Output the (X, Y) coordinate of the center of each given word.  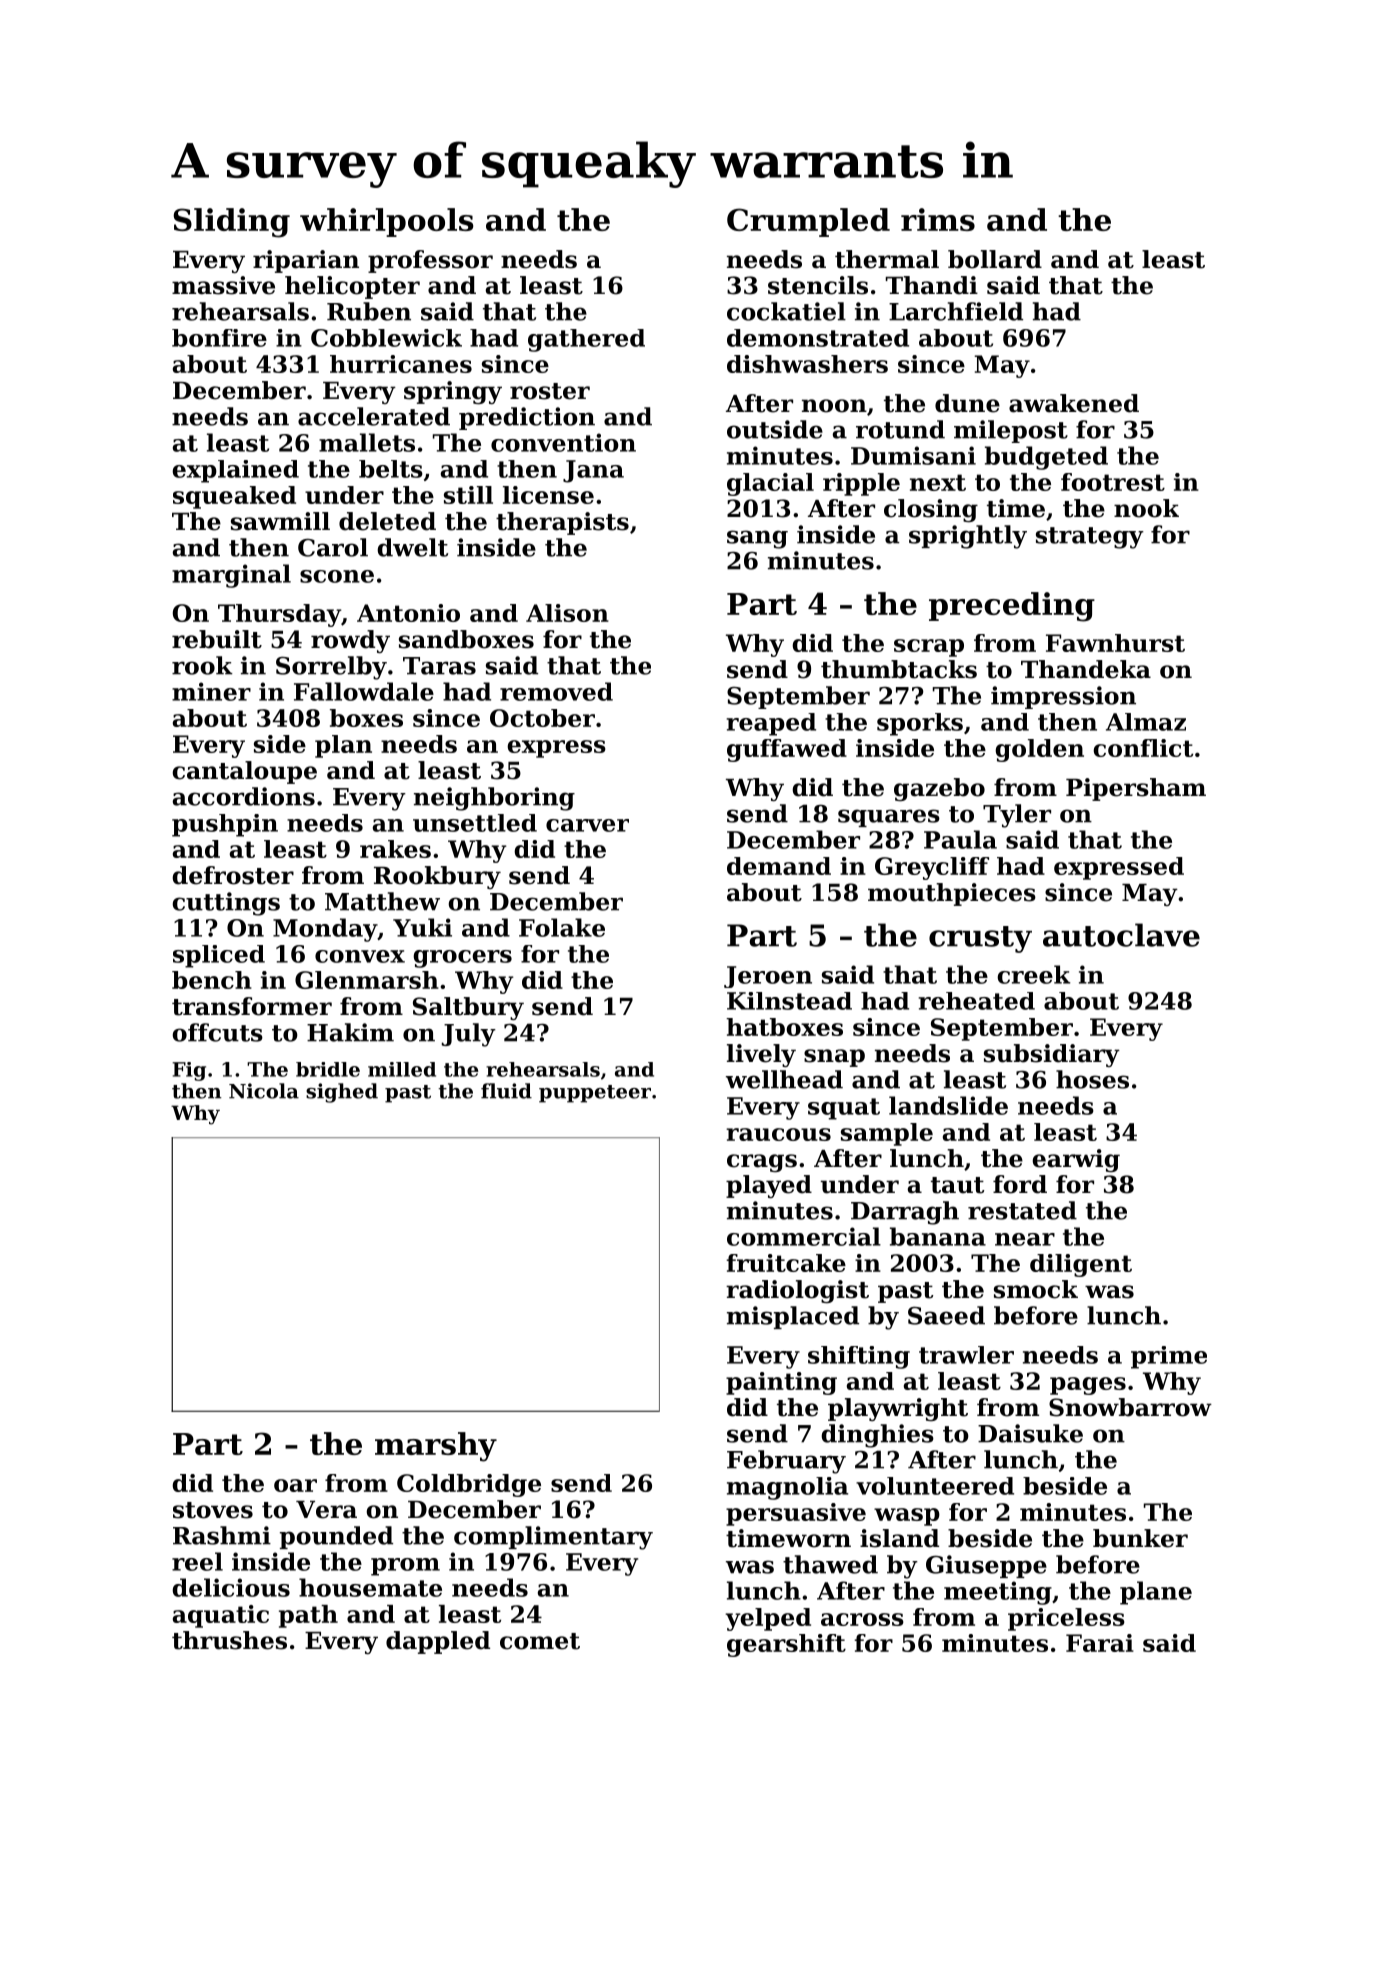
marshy (436, 1447)
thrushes (229, 1640)
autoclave (1121, 935)
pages (1088, 1386)
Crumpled (808, 222)
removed (556, 691)
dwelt (412, 547)
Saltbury (468, 1008)
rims (938, 219)
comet (540, 1641)
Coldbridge (469, 1485)
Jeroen (768, 977)
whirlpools (386, 222)
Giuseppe (986, 1566)
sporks (920, 724)
